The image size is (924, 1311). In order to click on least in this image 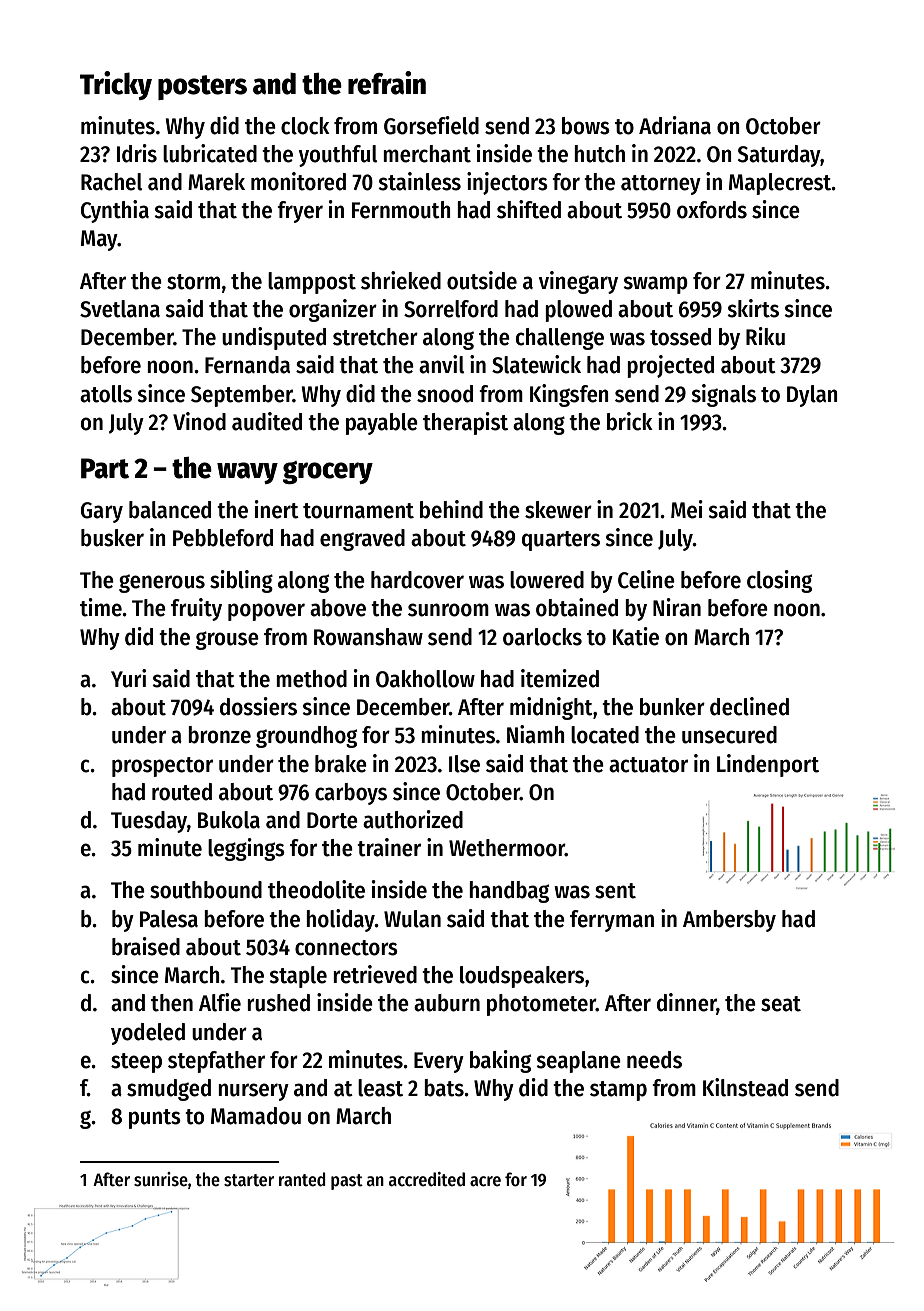, I will do `click(380, 1088)`.
